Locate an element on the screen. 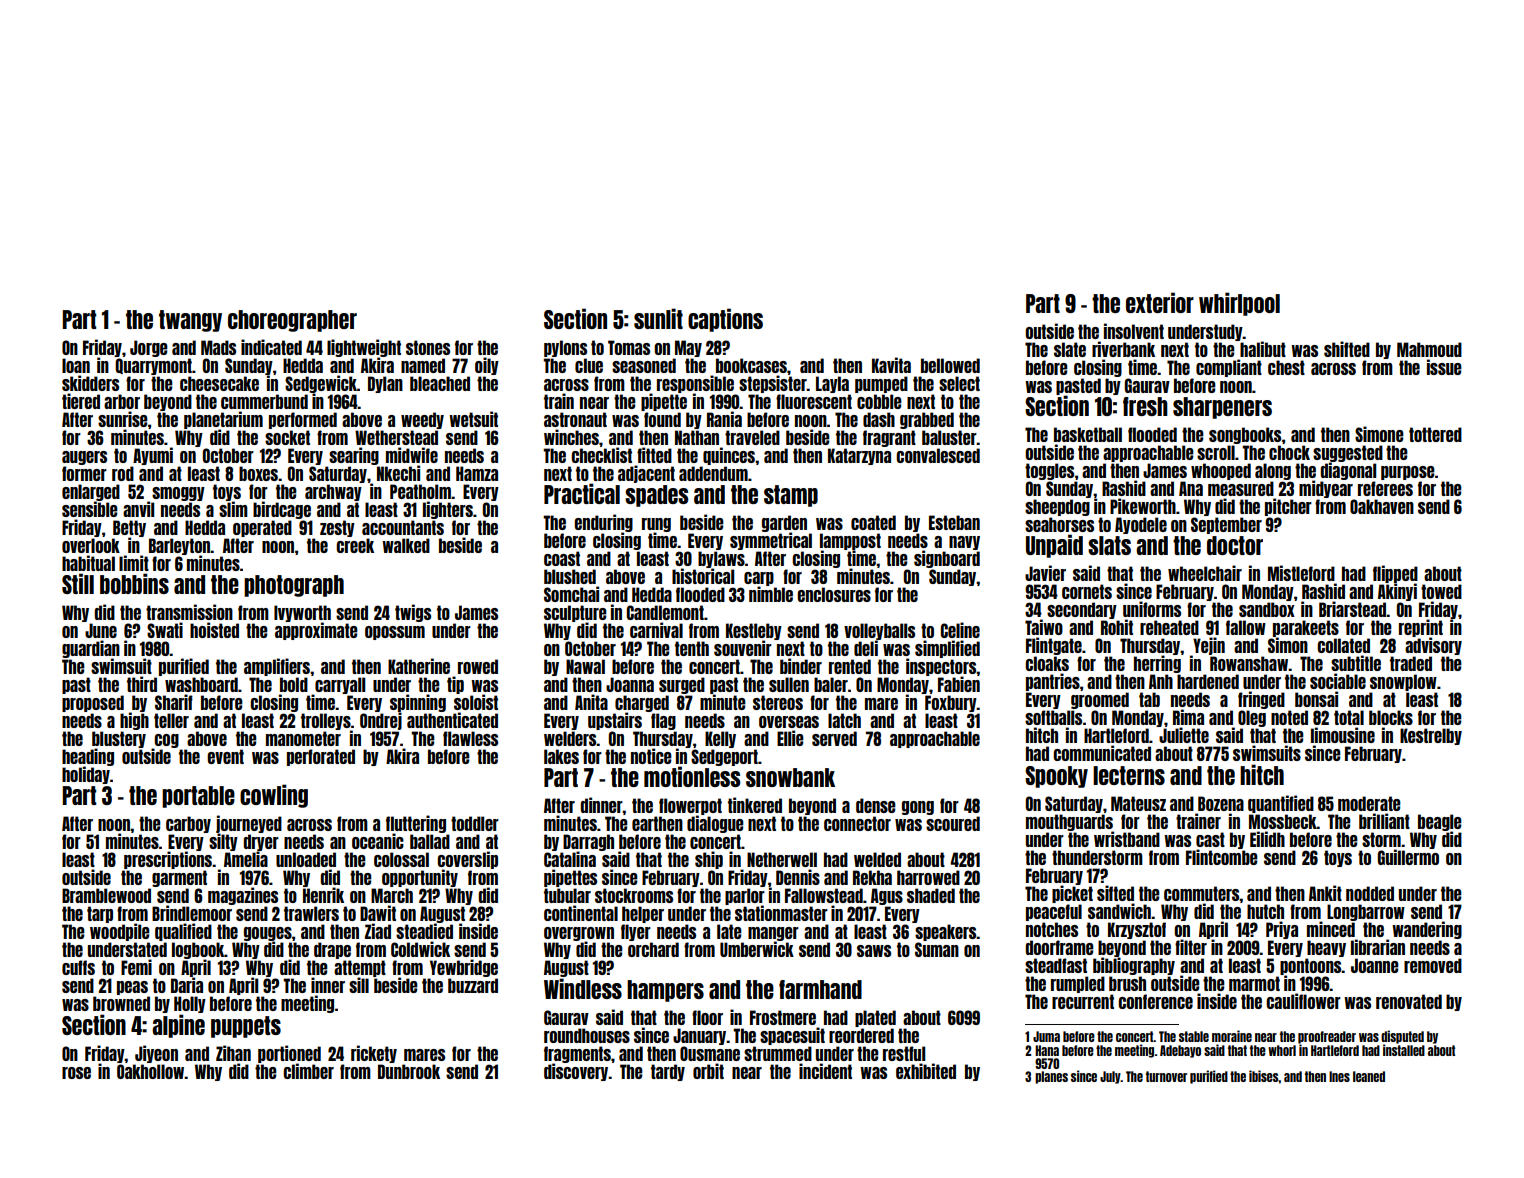  tottered is located at coordinates (1435, 434).
